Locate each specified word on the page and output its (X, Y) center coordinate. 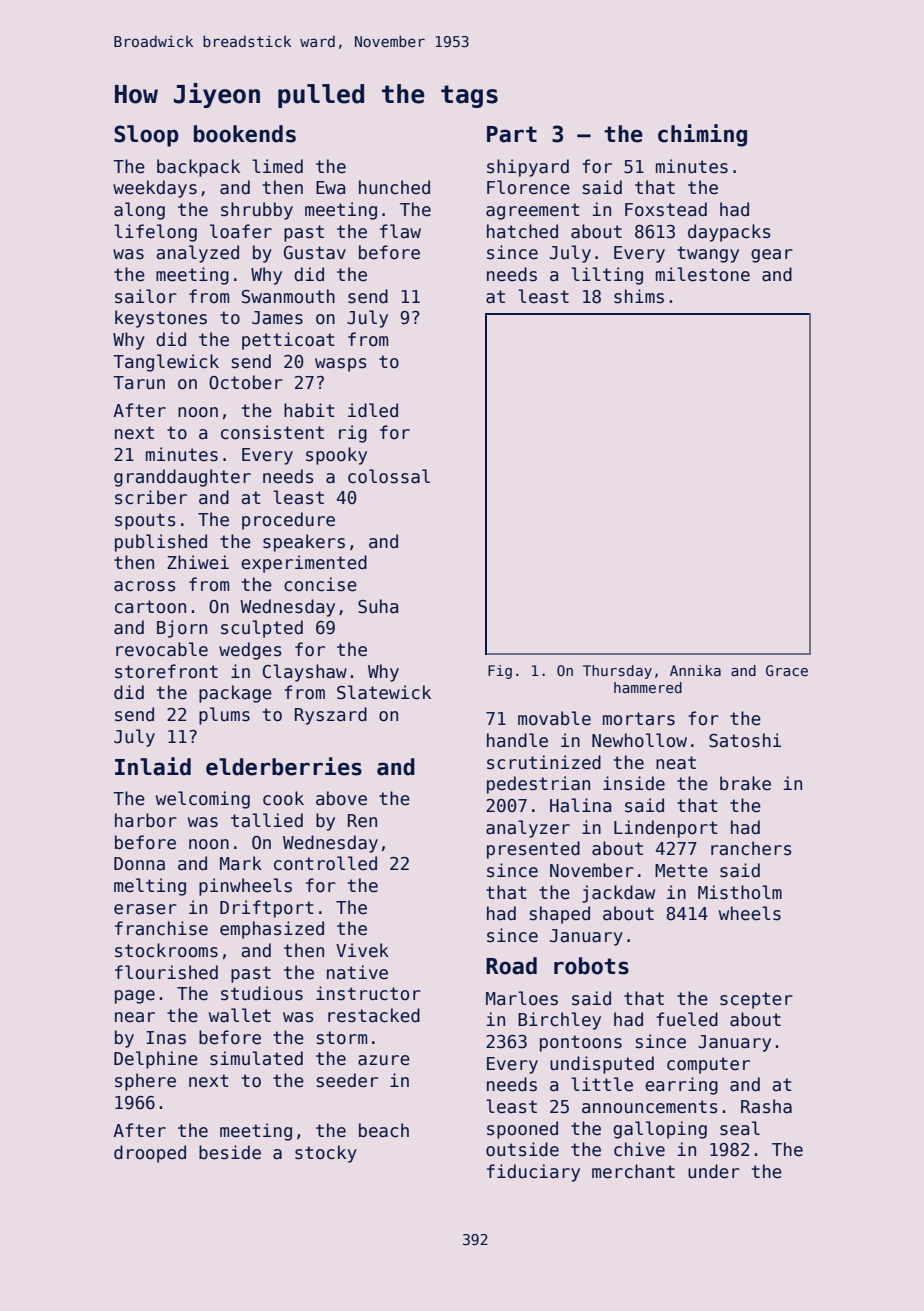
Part (512, 134)
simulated (256, 1058)
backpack (198, 168)
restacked (374, 1015)
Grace (787, 670)
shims (639, 296)
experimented (304, 564)
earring (681, 1086)
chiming (702, 135)
